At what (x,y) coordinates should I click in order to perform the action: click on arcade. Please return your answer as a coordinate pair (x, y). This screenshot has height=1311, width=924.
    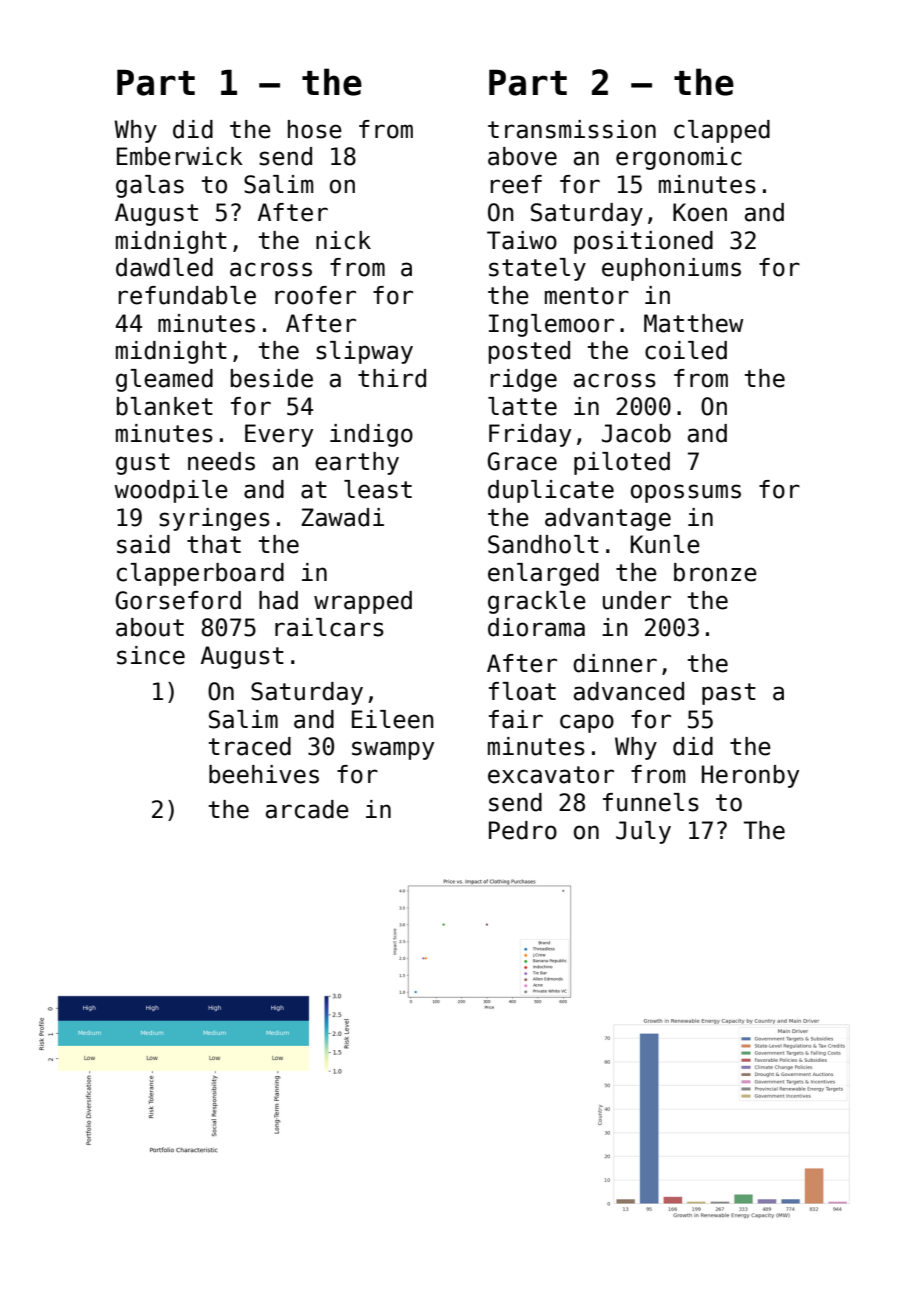
    Looking at the image, I should click on (307, 809).
